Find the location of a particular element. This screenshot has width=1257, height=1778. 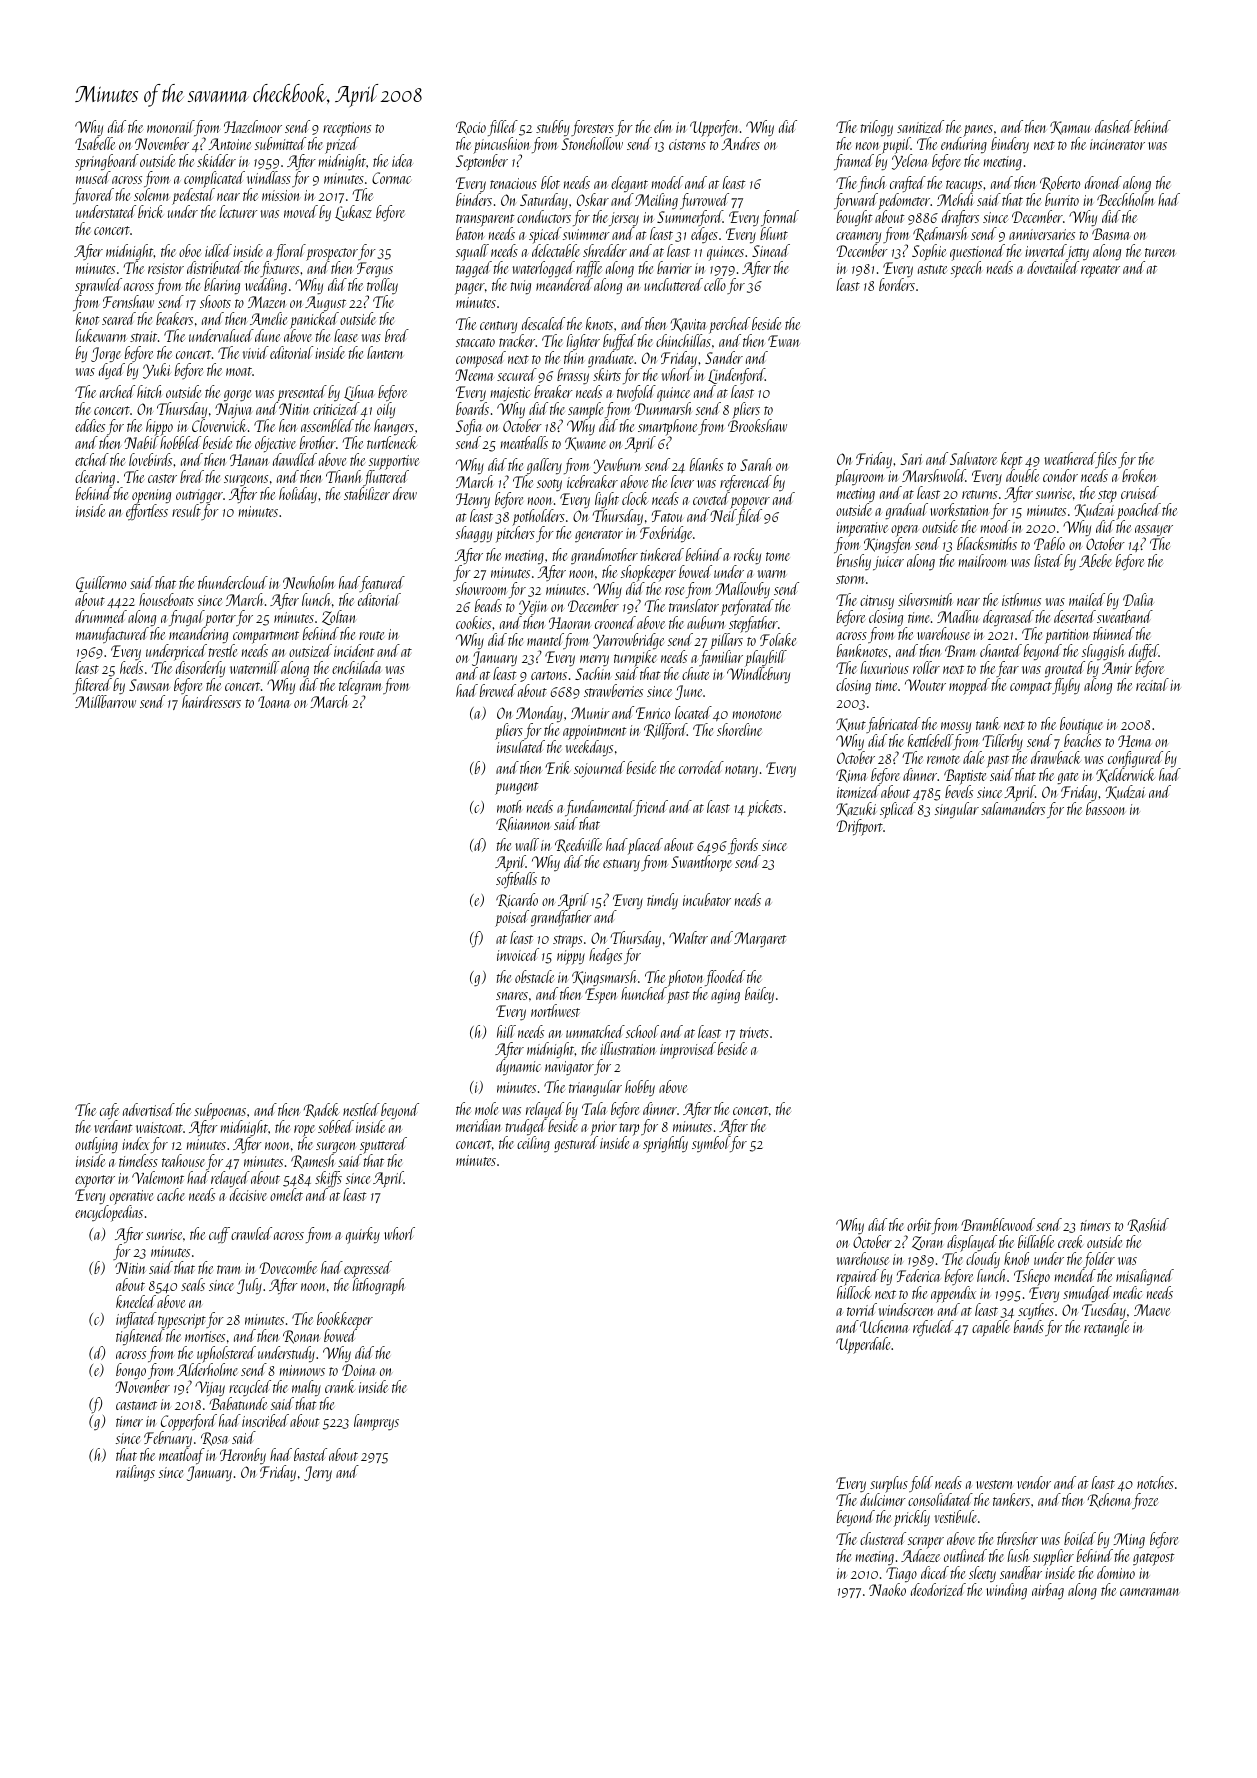

trolley is located at coordinates (382, 286).
